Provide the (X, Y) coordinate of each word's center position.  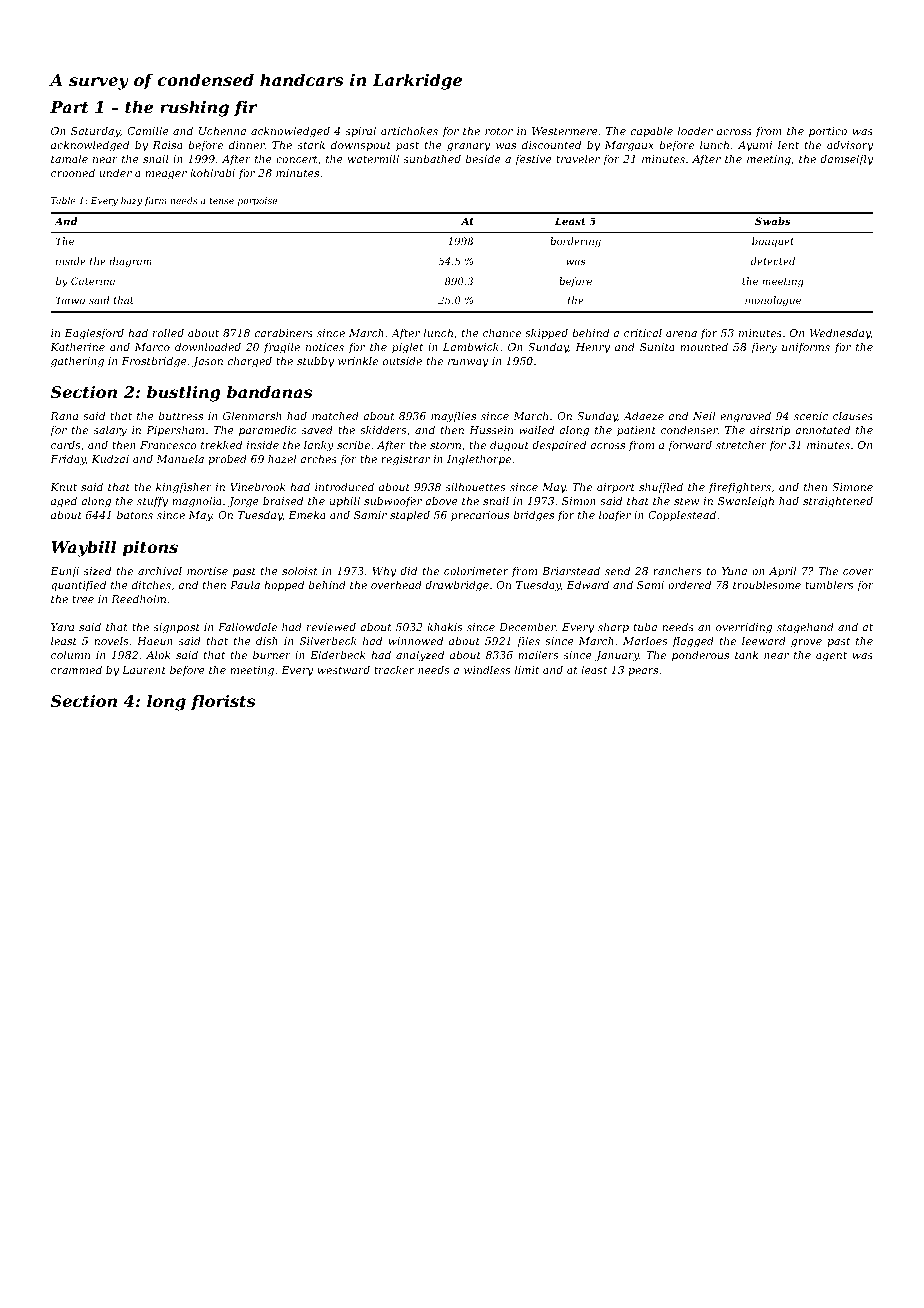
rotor (499, 131)
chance (502, 332)
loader (695, 130)
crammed (76, 669)
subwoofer (393, 501)
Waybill (83, 549)
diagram (130, 262)
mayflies (453, 417)
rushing (194, 109)
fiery (764, 348)
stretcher (741, 444)
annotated (822, 429)
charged (250, 362)
